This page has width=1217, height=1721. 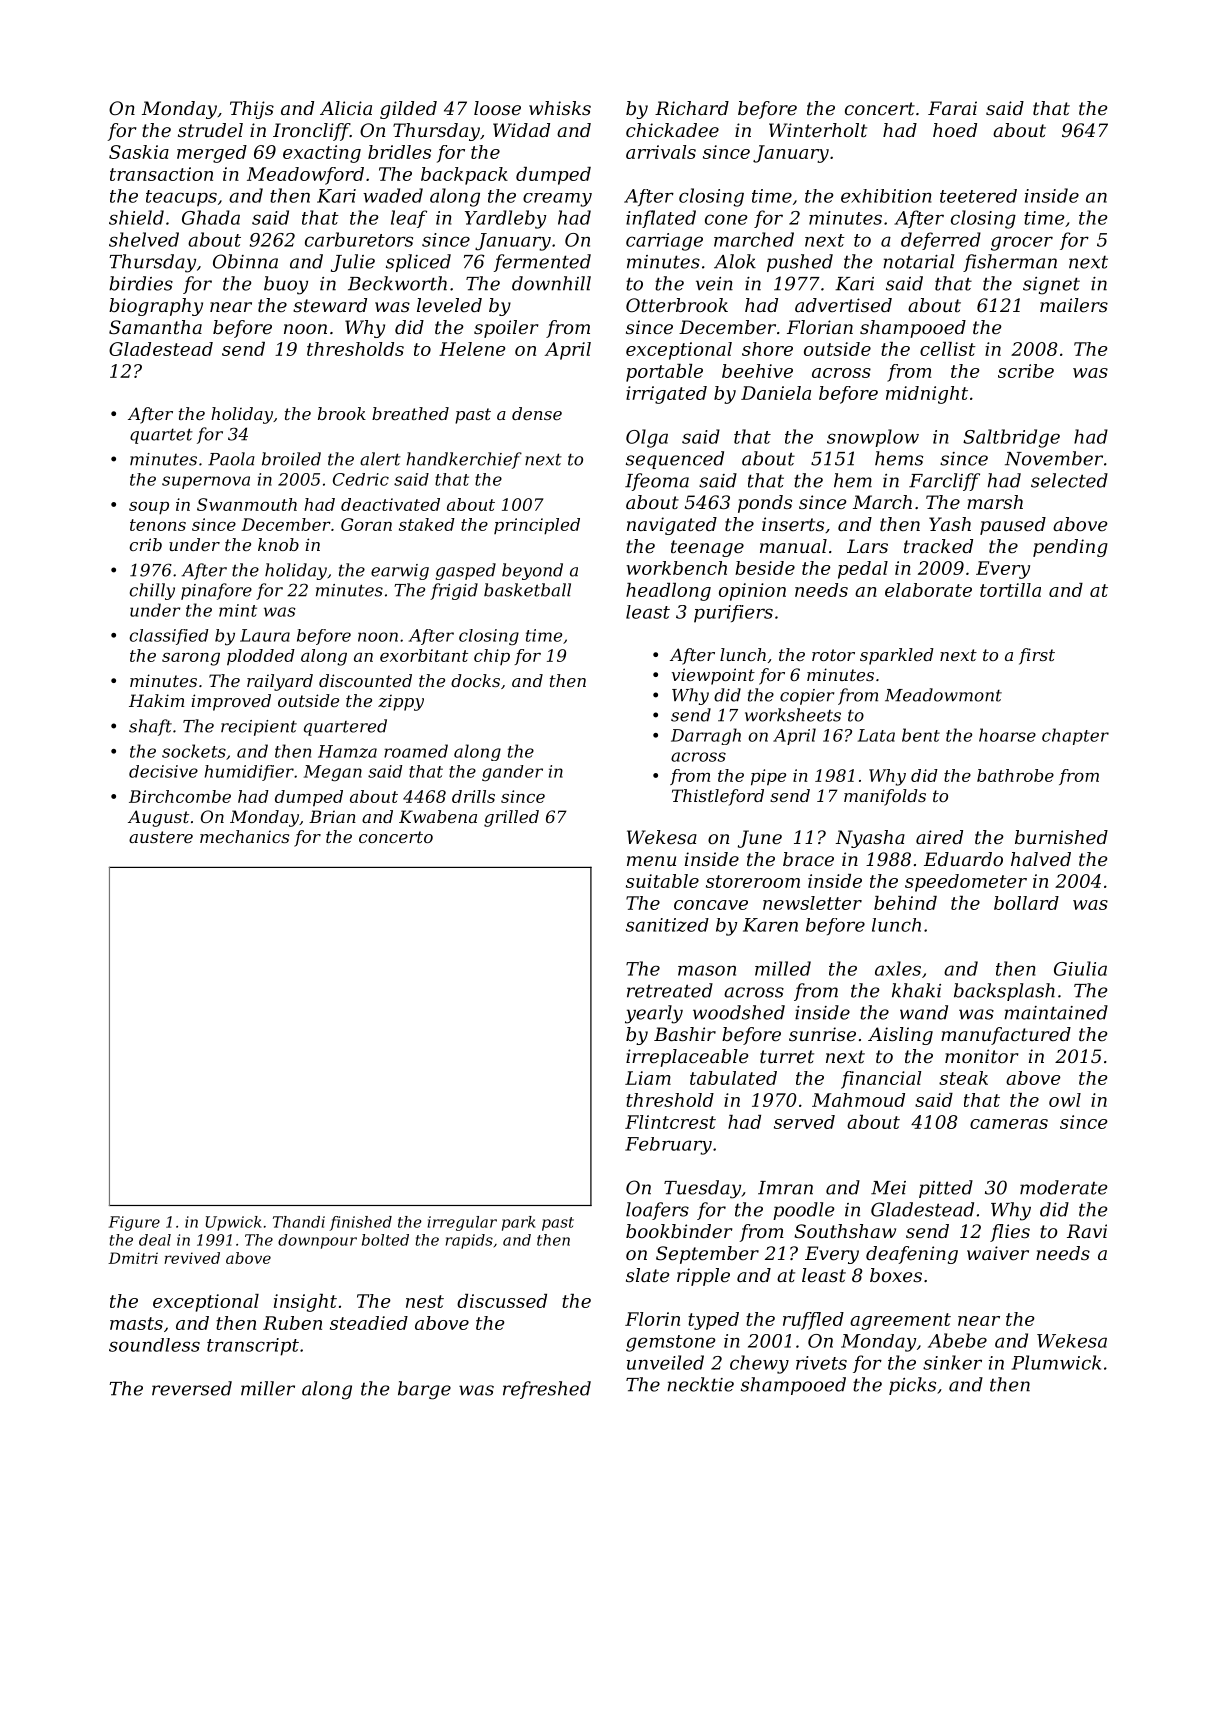 What do you see at coordinates (408, 110) in the page?
I see `gilded` at bounding box center [408, 110].
